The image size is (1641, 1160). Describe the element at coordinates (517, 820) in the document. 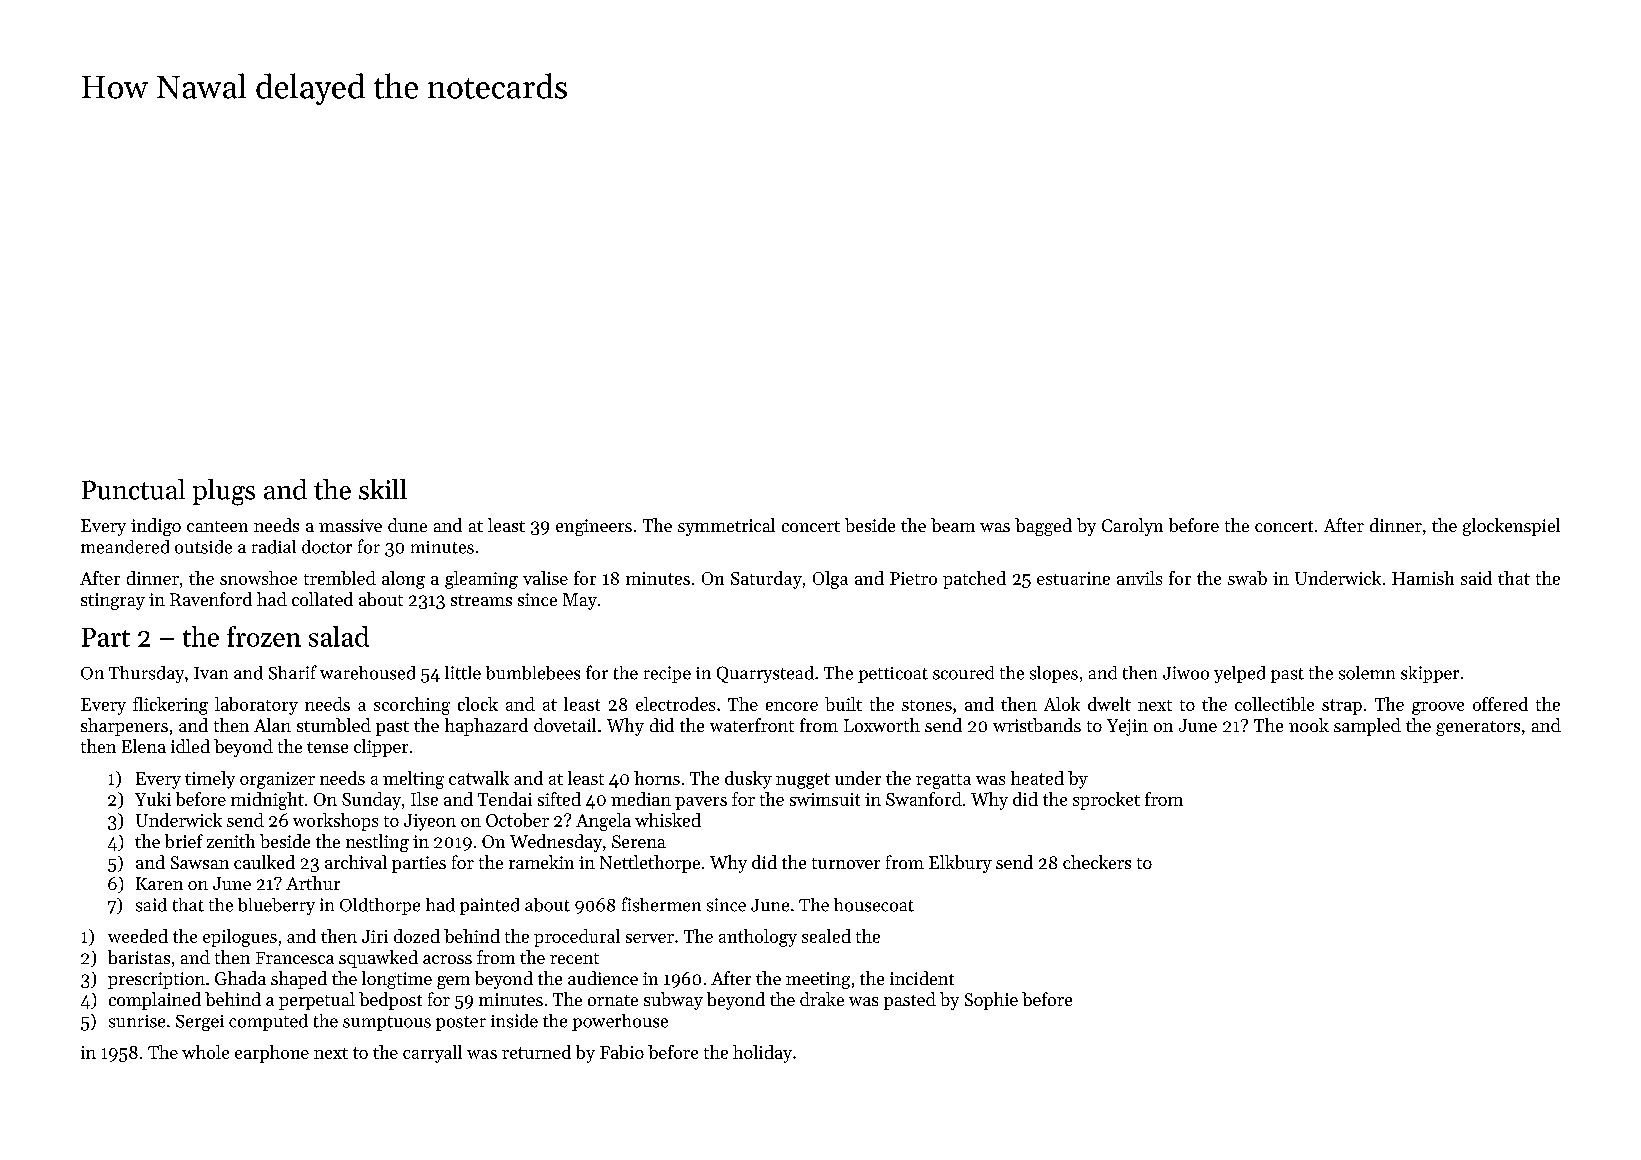

I see `October` at that location.
